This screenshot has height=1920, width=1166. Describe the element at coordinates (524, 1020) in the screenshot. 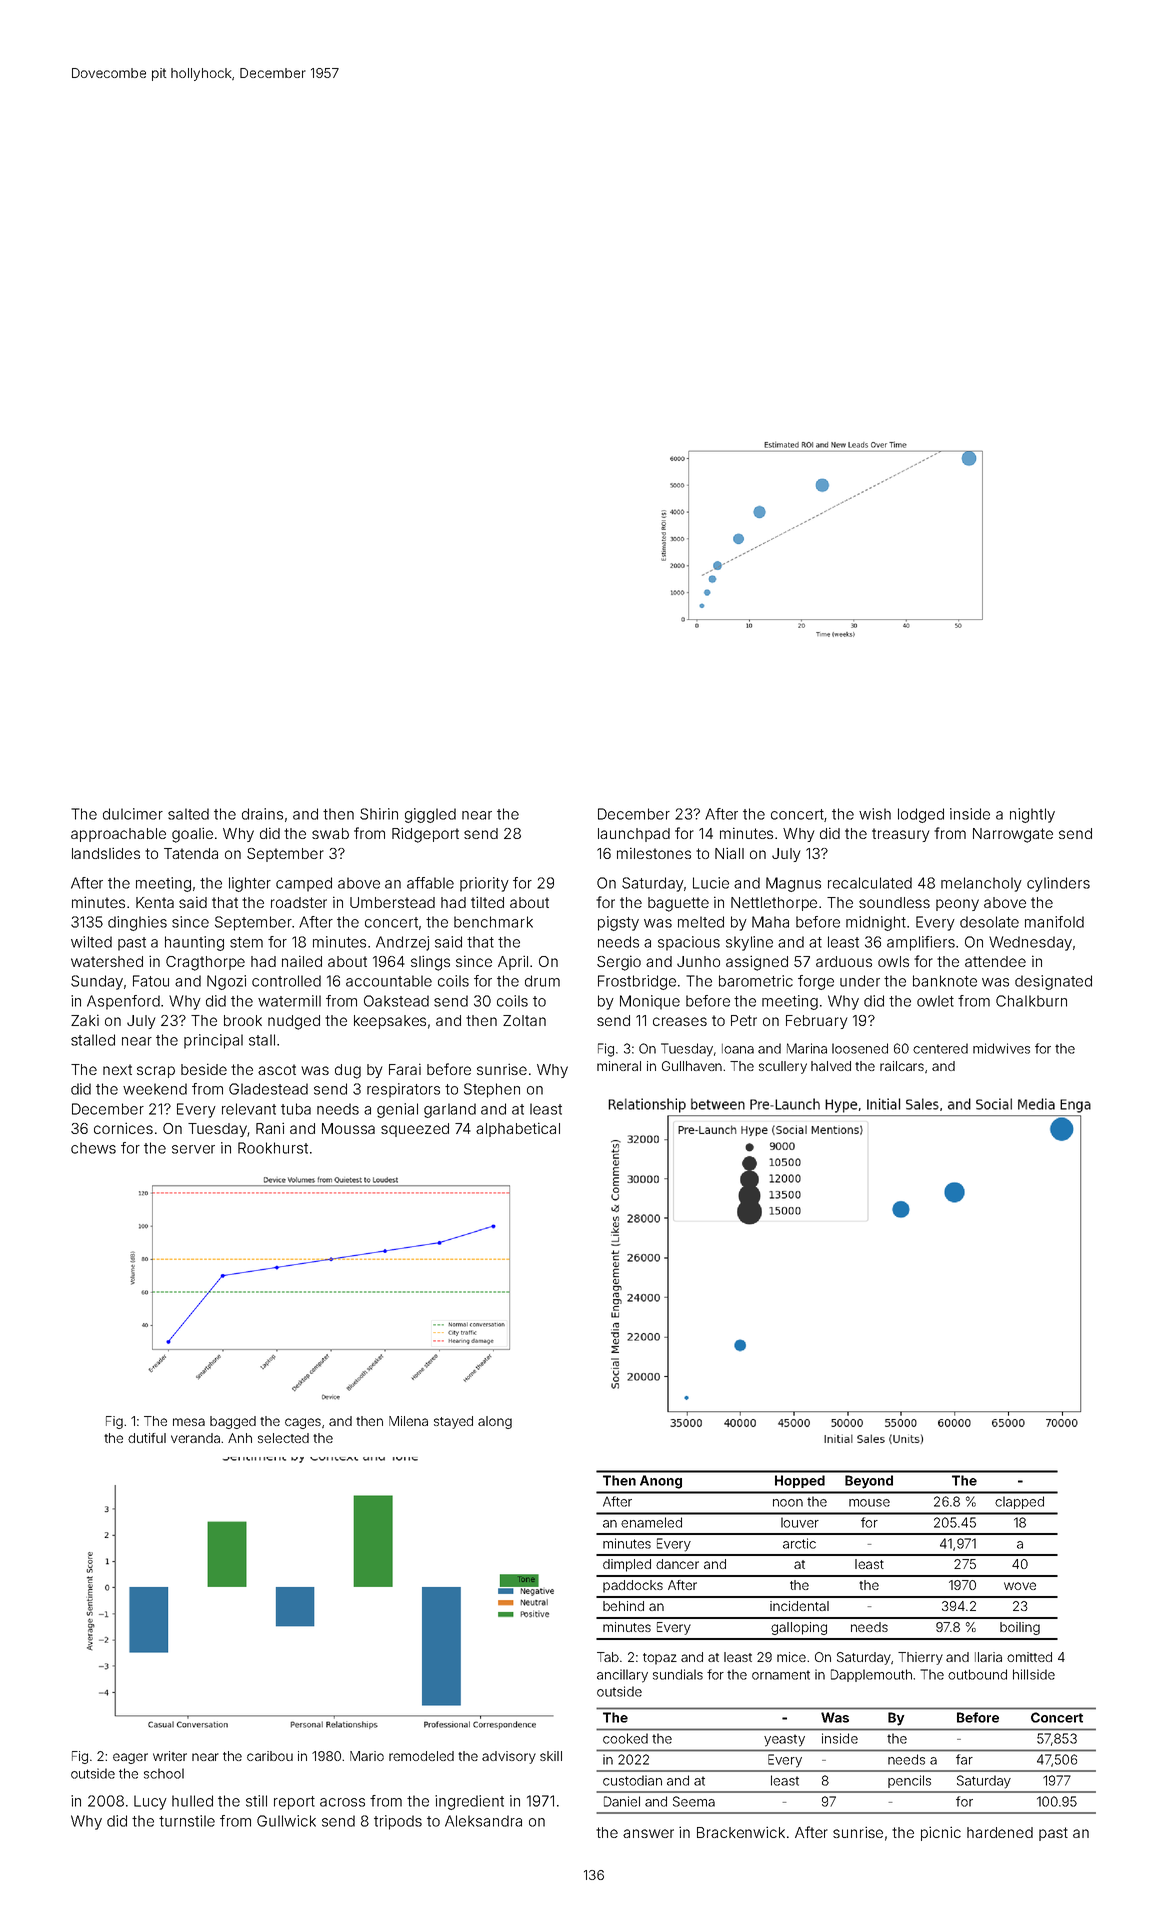

I see `Zoltan` at that location.
